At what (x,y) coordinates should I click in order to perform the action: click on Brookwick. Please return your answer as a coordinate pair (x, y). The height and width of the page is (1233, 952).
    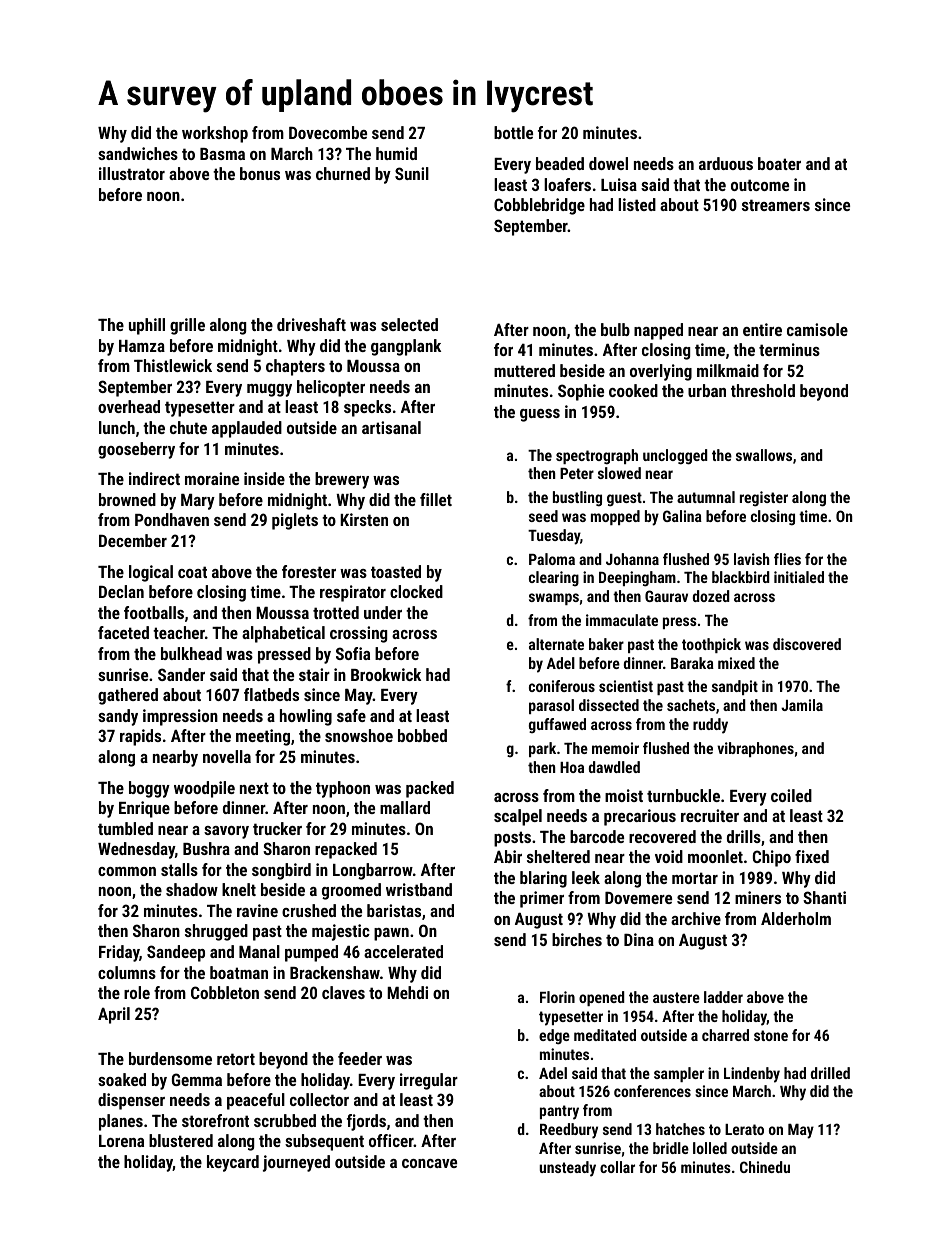
    Looking at the image, I should click on (386, 674).
